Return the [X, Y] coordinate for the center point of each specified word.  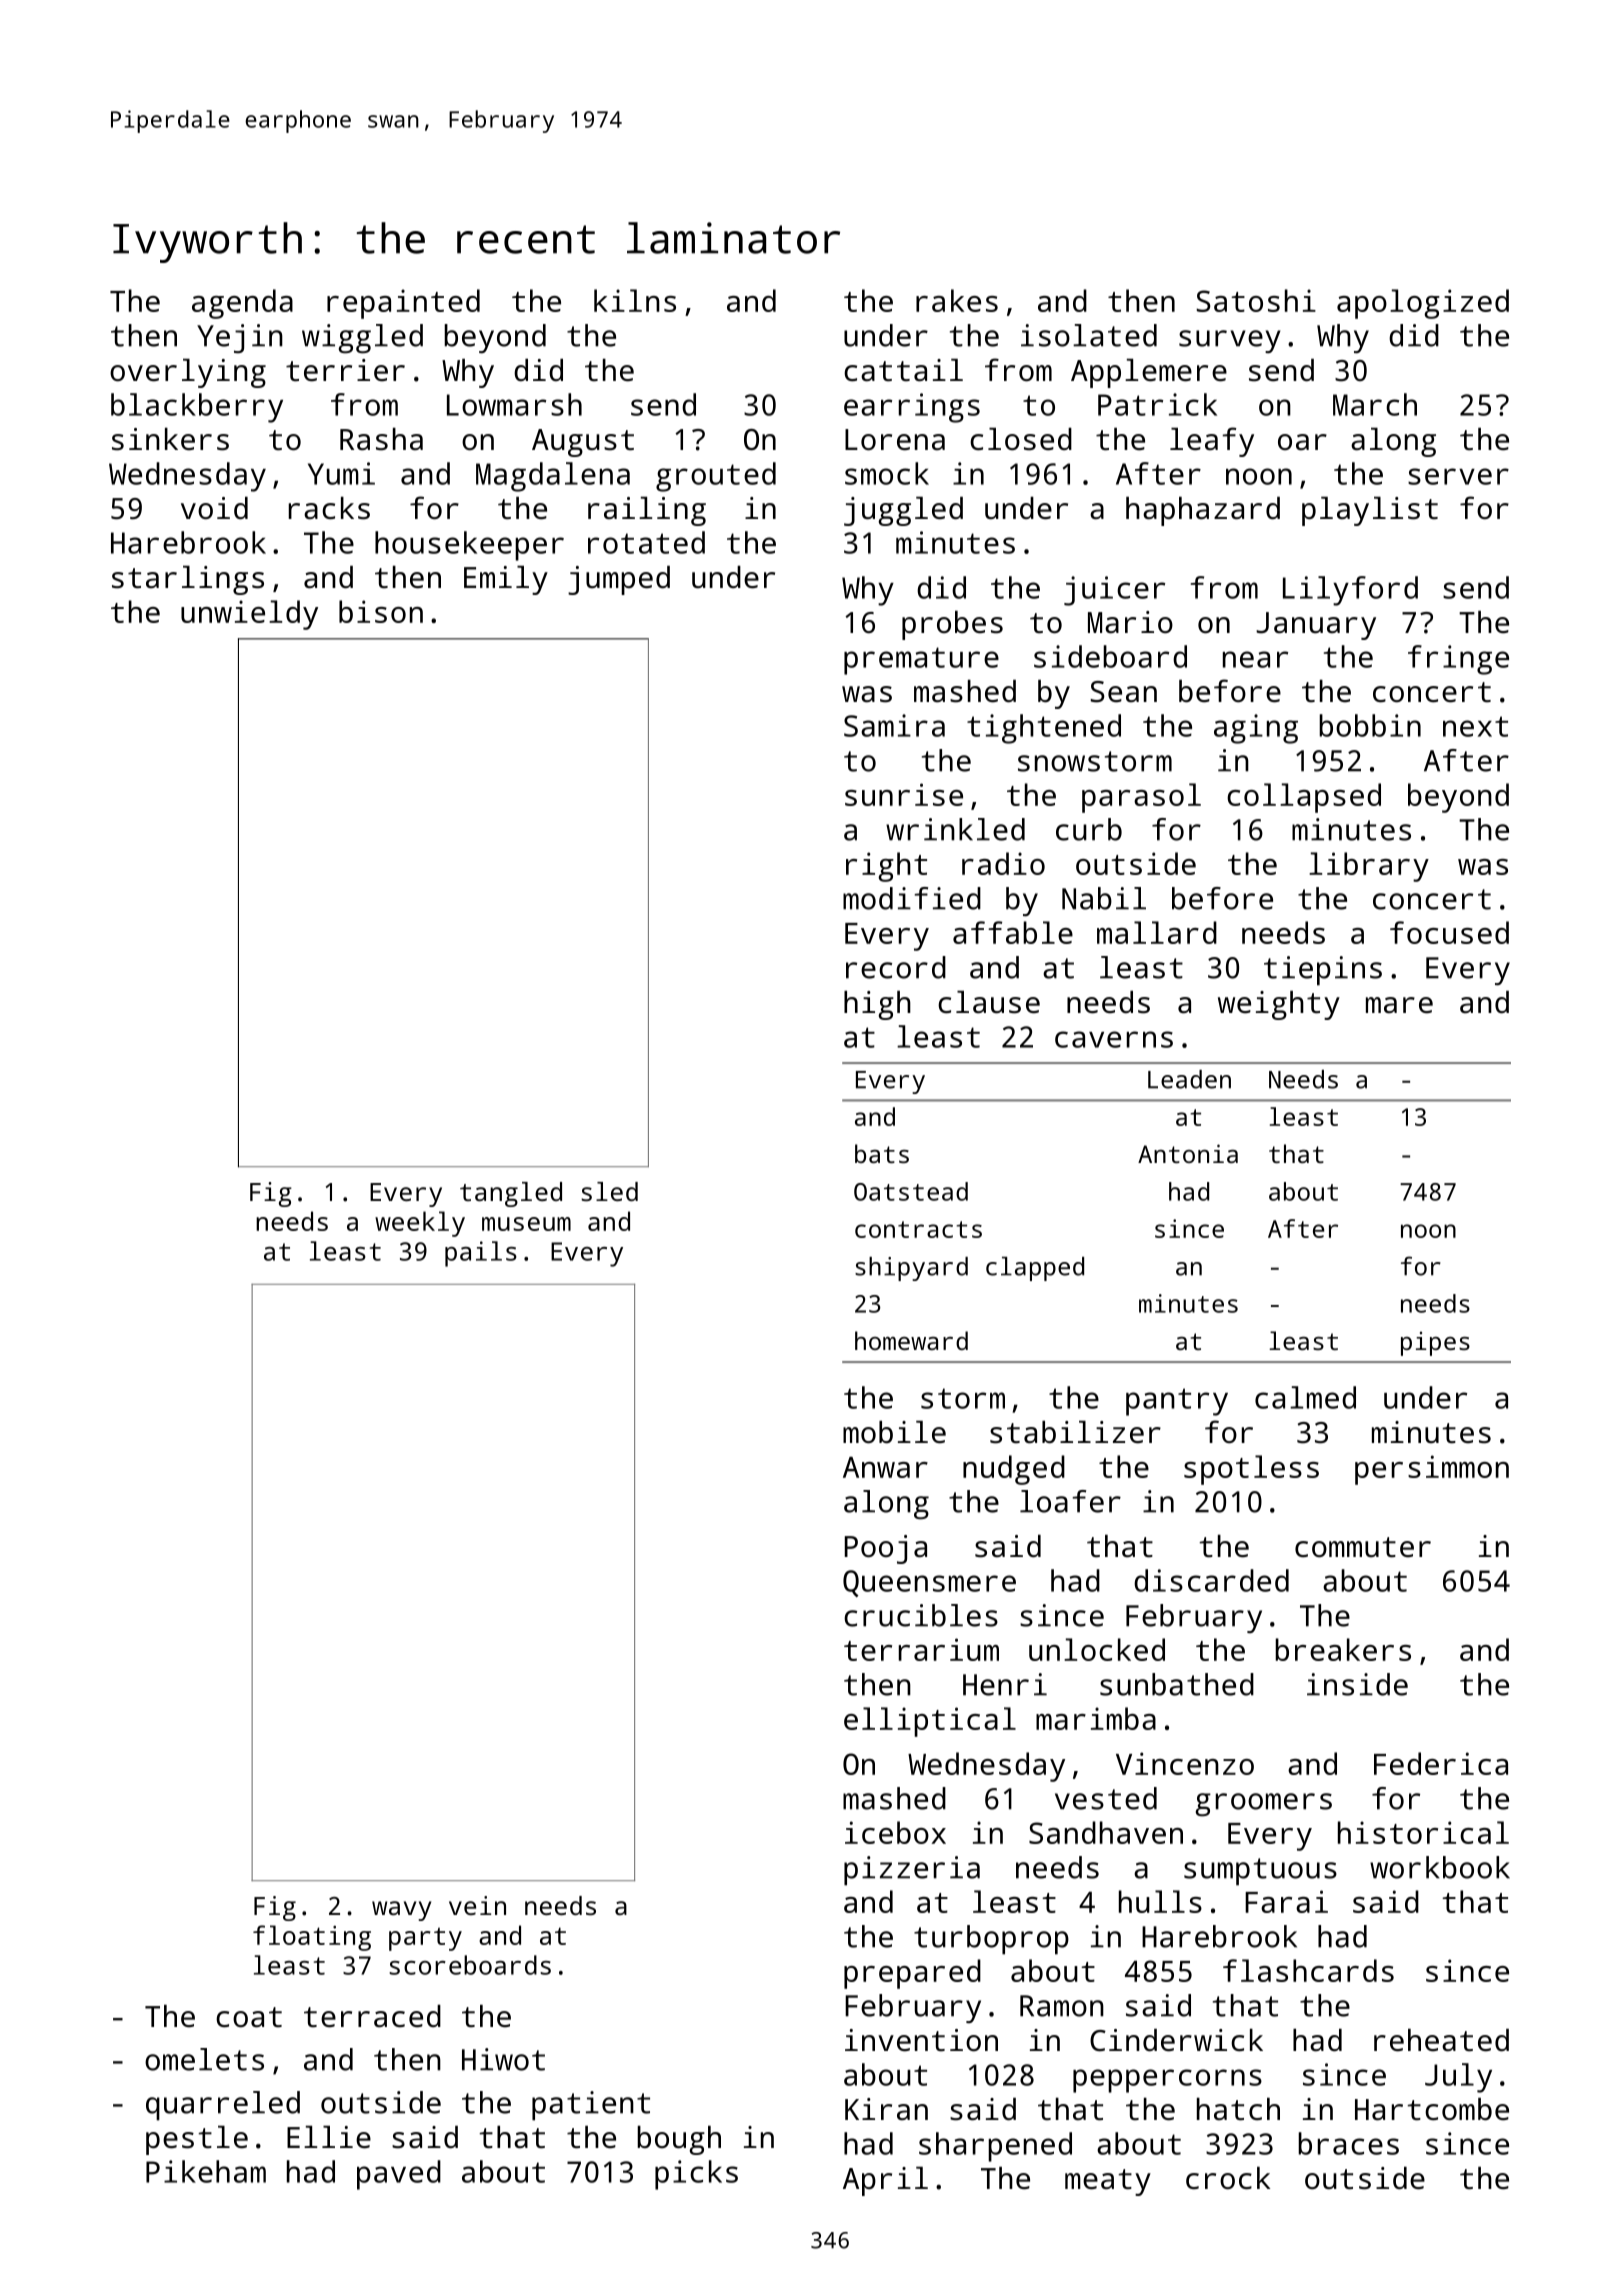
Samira [894, 725]
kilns [635, 300]
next [1475, 726]
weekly [420, 1224]
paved [399, 2175]
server [1458, 476]
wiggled [362, 339]
